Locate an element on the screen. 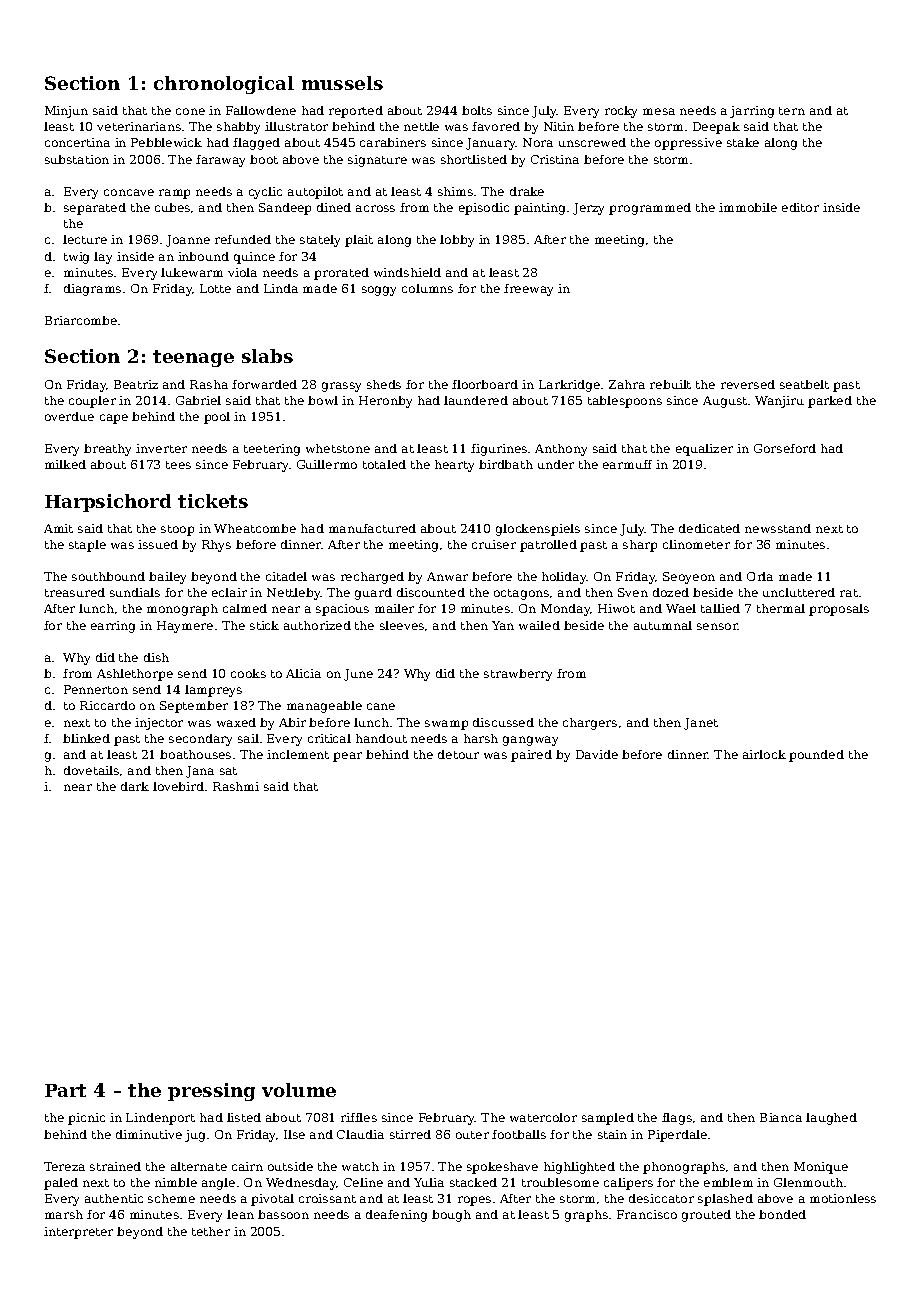 This screenshot has height=1308, width=924. laughed is located at coordinates (831, 1119).
